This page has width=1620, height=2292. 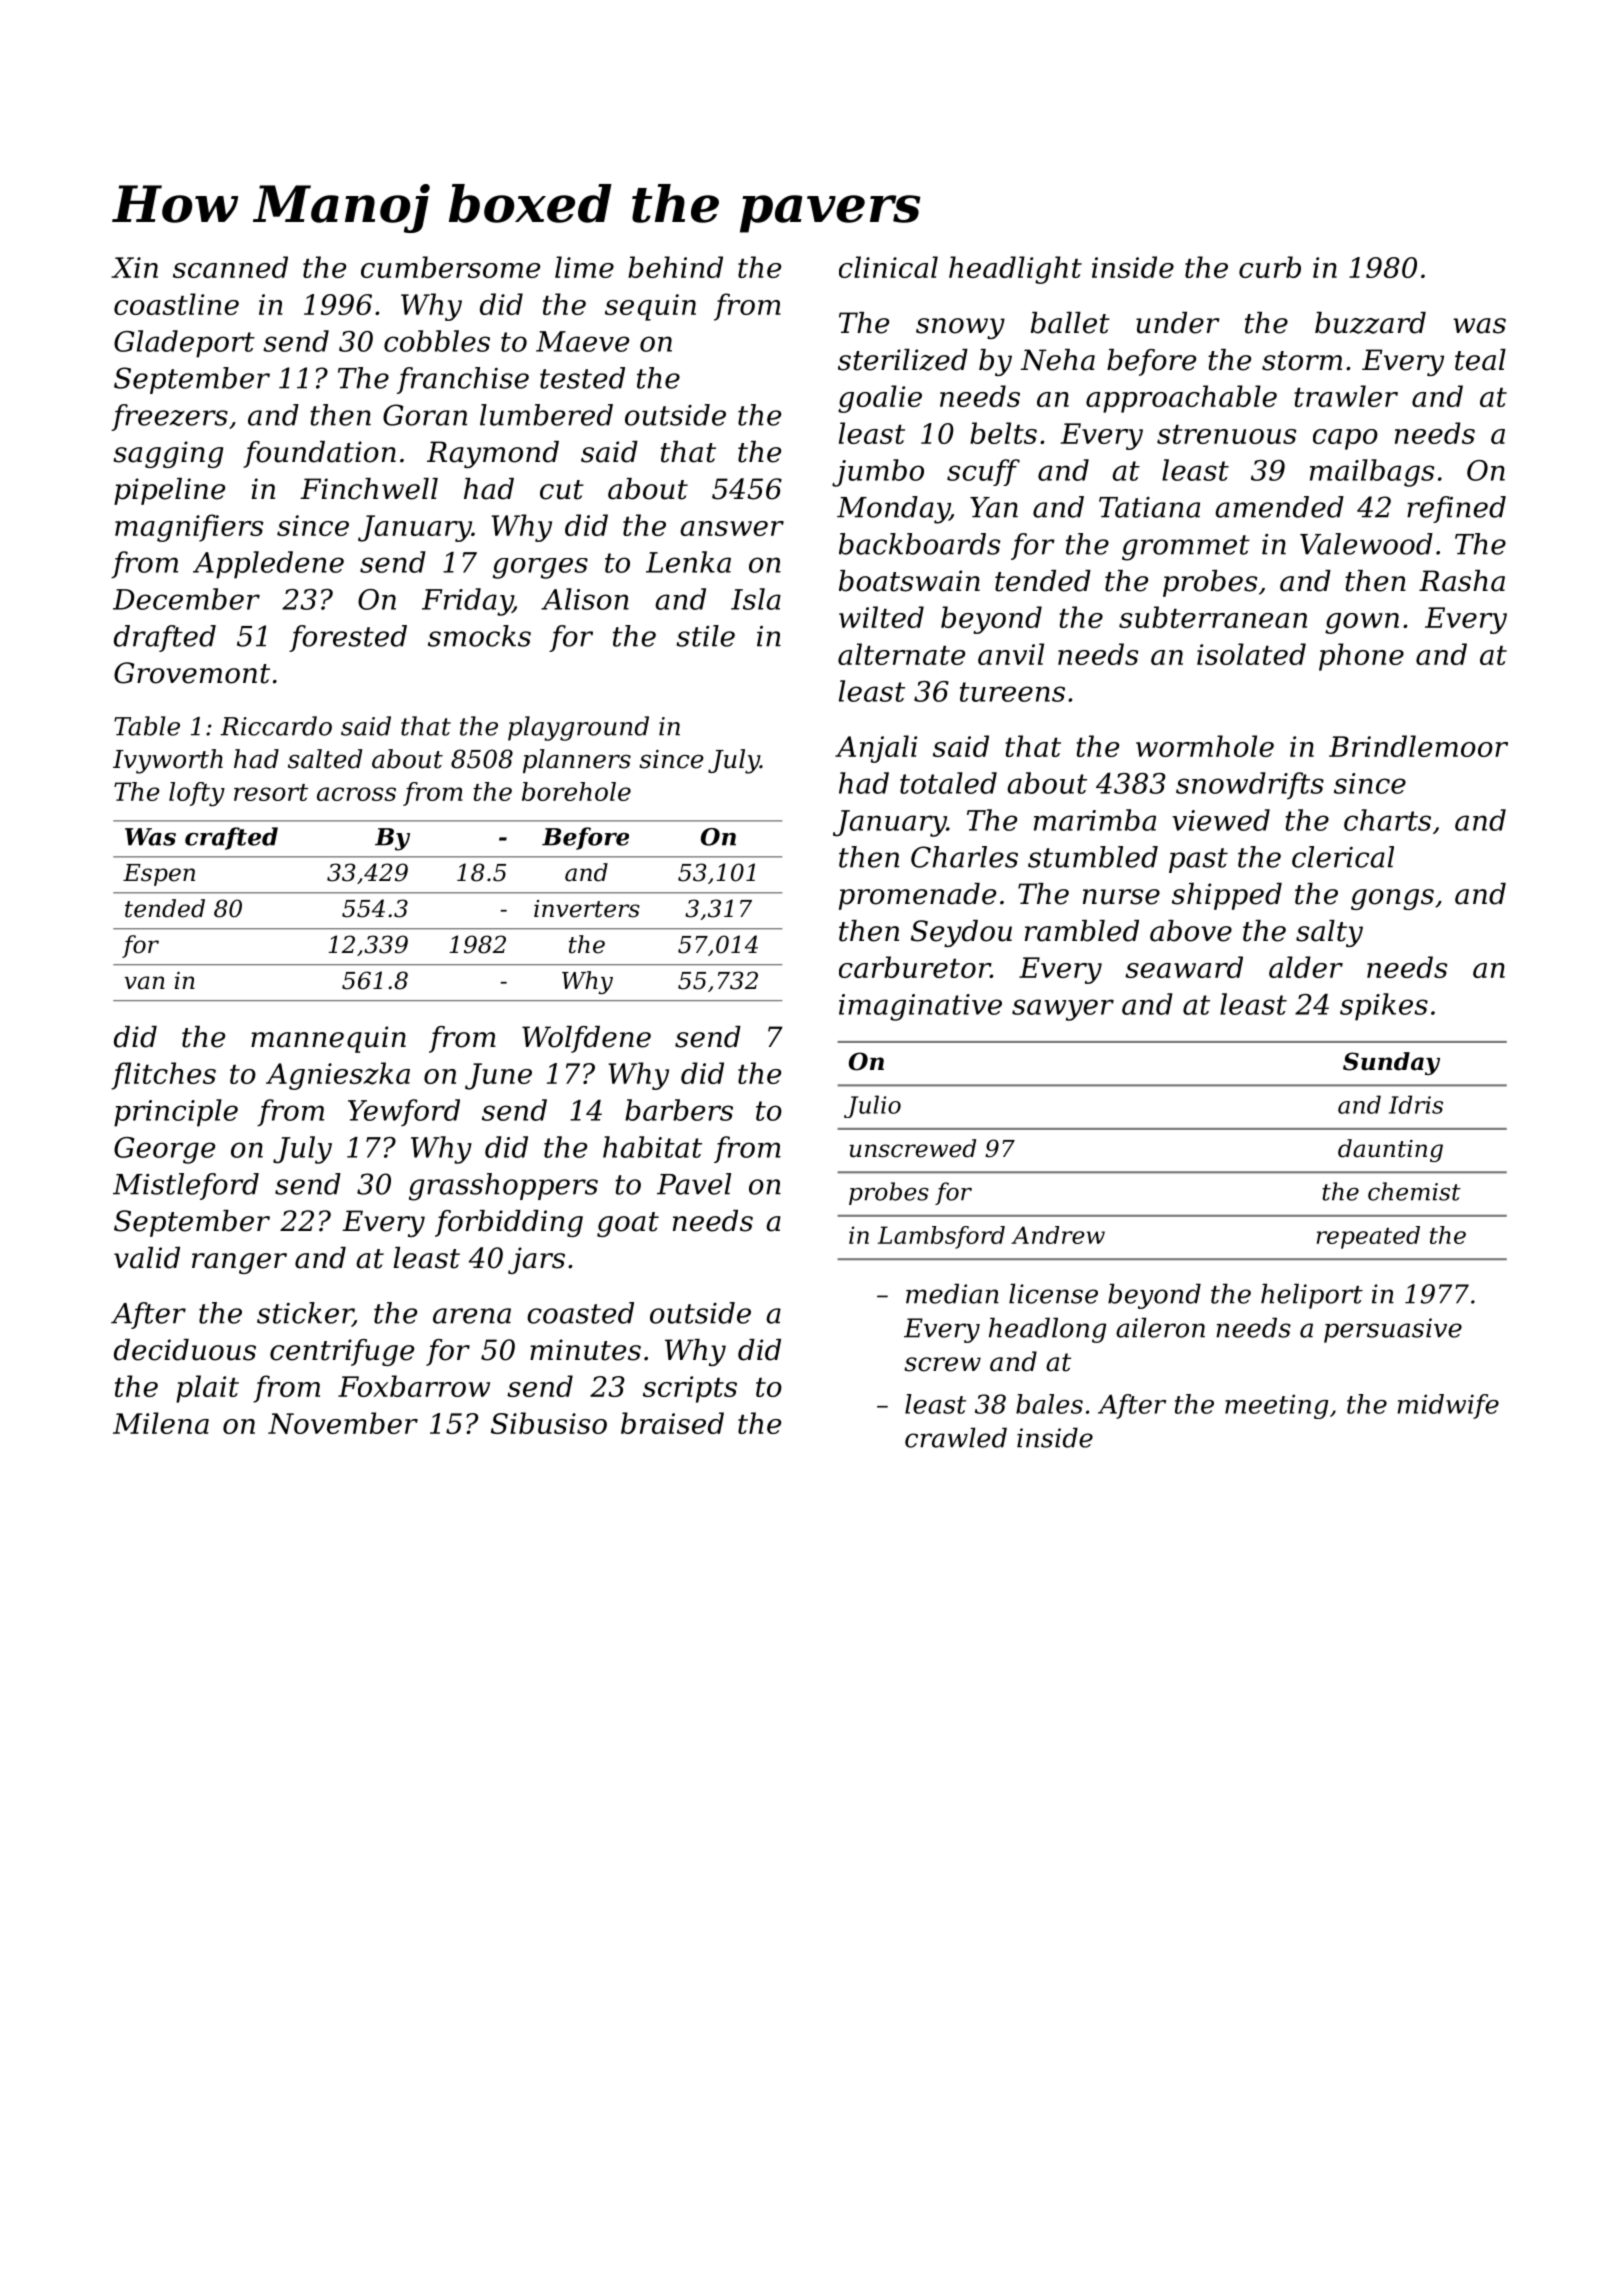 I want to click on Isla, so click(x=756, y=599).
